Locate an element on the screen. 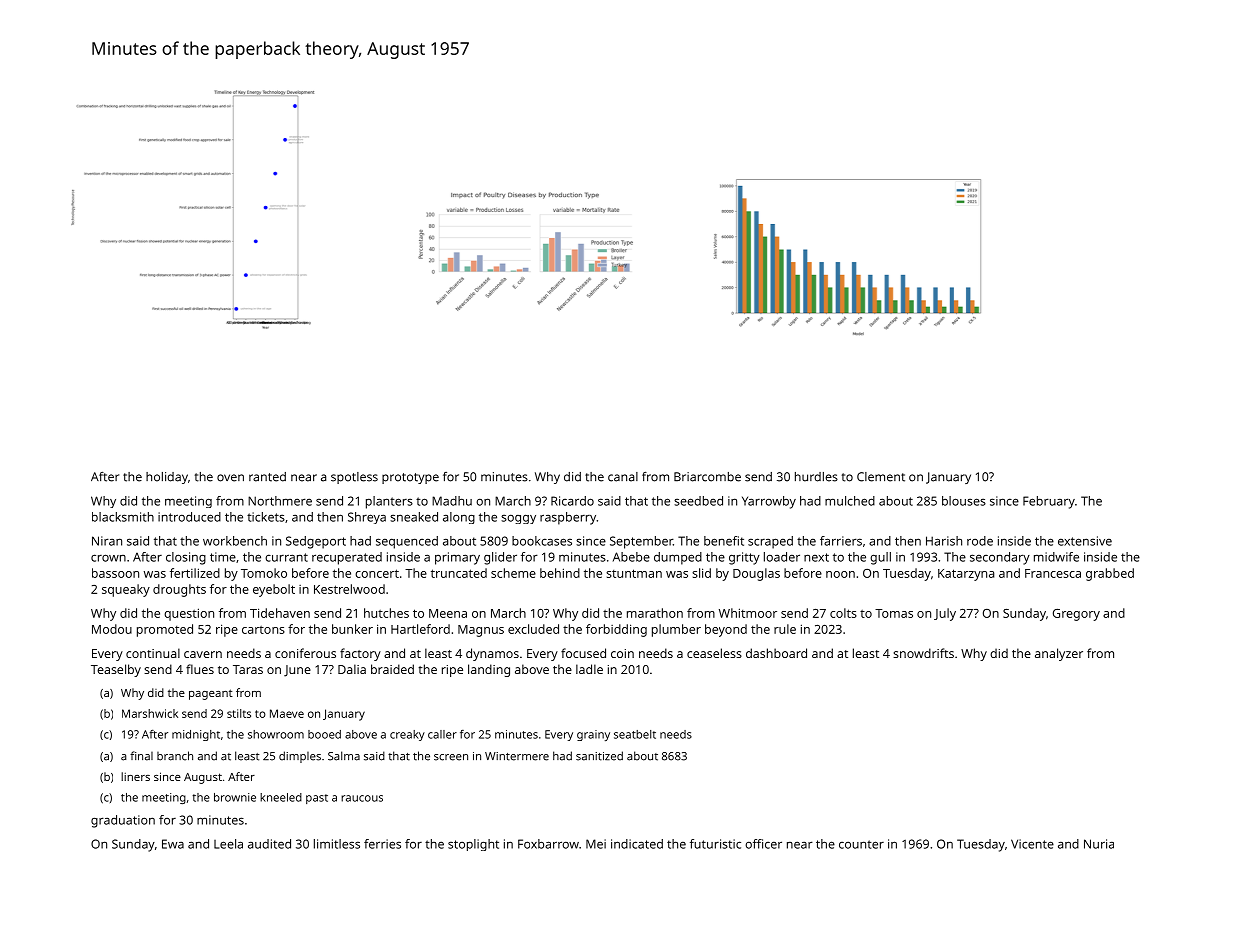 This screenshot has width=1233, height=952. bunker is located at coordinates (352, 629).
